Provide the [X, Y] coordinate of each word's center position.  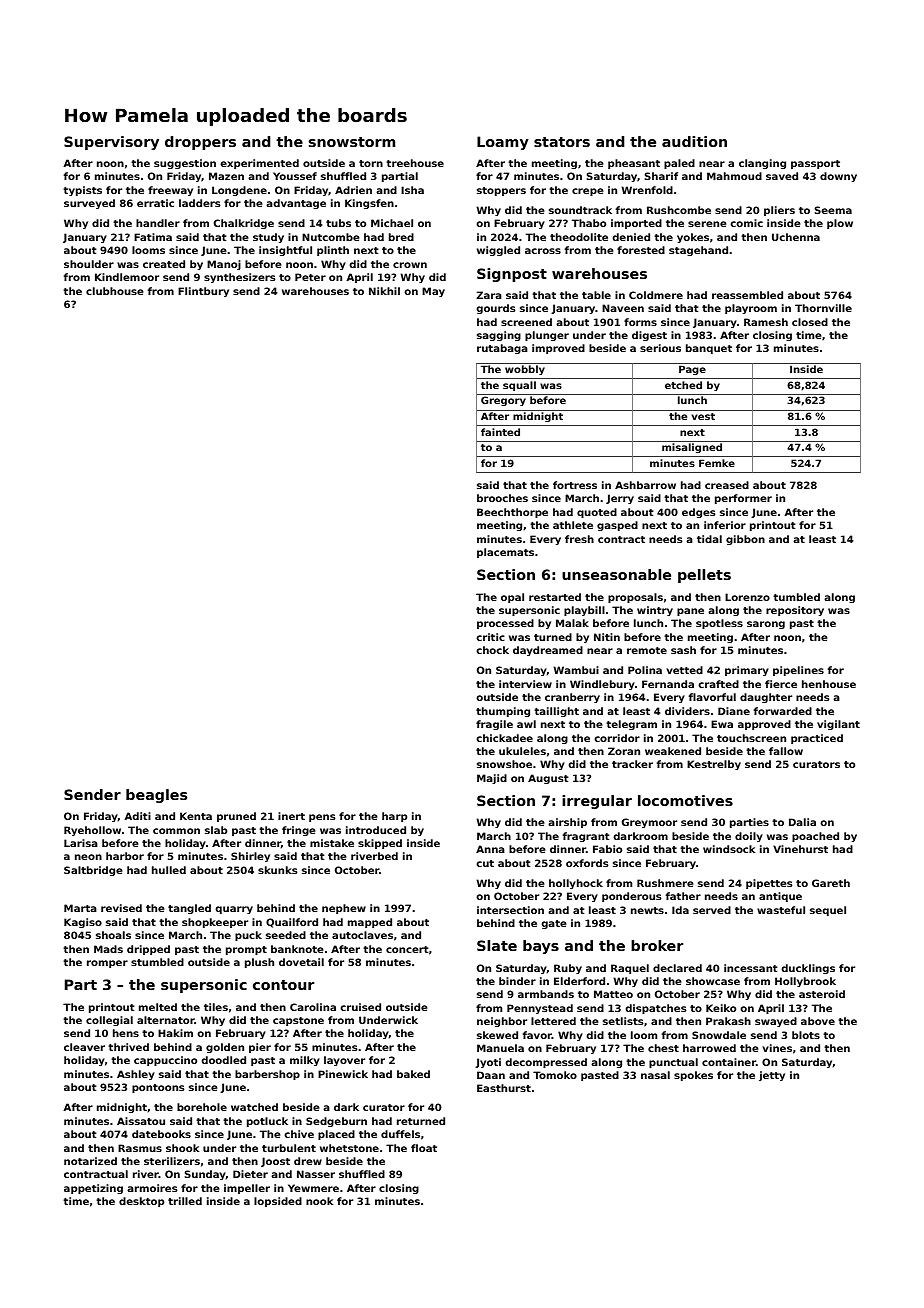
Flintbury [203, 292]
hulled [169, 870]
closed [810, 322]
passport [815, 164]
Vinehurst [800, 849]
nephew [344, 909]
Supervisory [111, 143]
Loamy [503, 143]
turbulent [289, 1148]
